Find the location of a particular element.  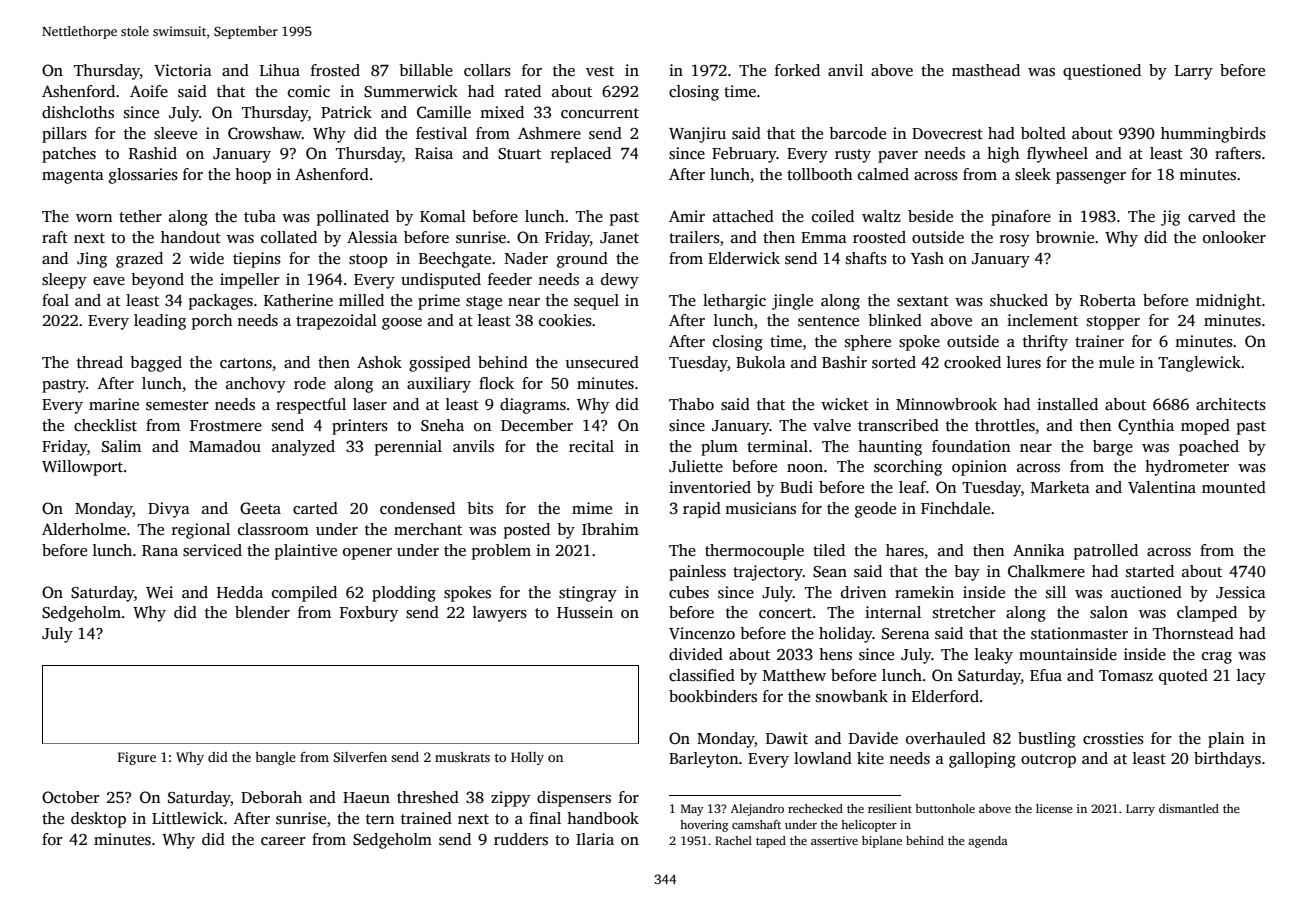

checklist is located at coordinates (105, 425).
